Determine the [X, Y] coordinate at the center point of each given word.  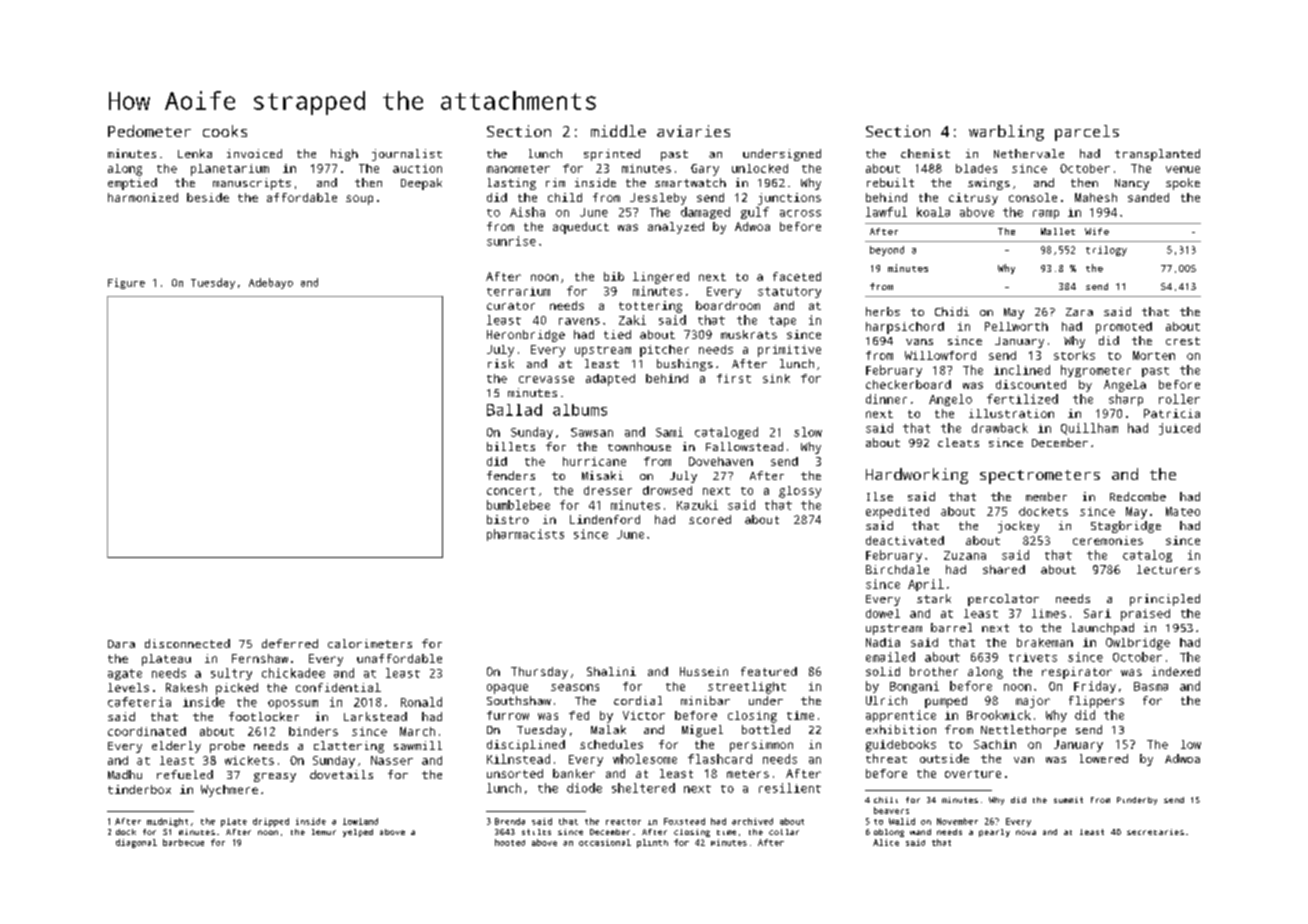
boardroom [728, 305]
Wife [1097, 231]
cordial [638, 700]
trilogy [1106, 251]
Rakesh [186, 687]
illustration [1011, 413]
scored [710, 519]
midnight [167, 822]
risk [501, 363]
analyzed [676, 228]
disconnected [187, 643]
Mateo [1183, 511]
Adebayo [271, 283]
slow [808, 432]
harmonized [143, 197]
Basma [1151, 686]
